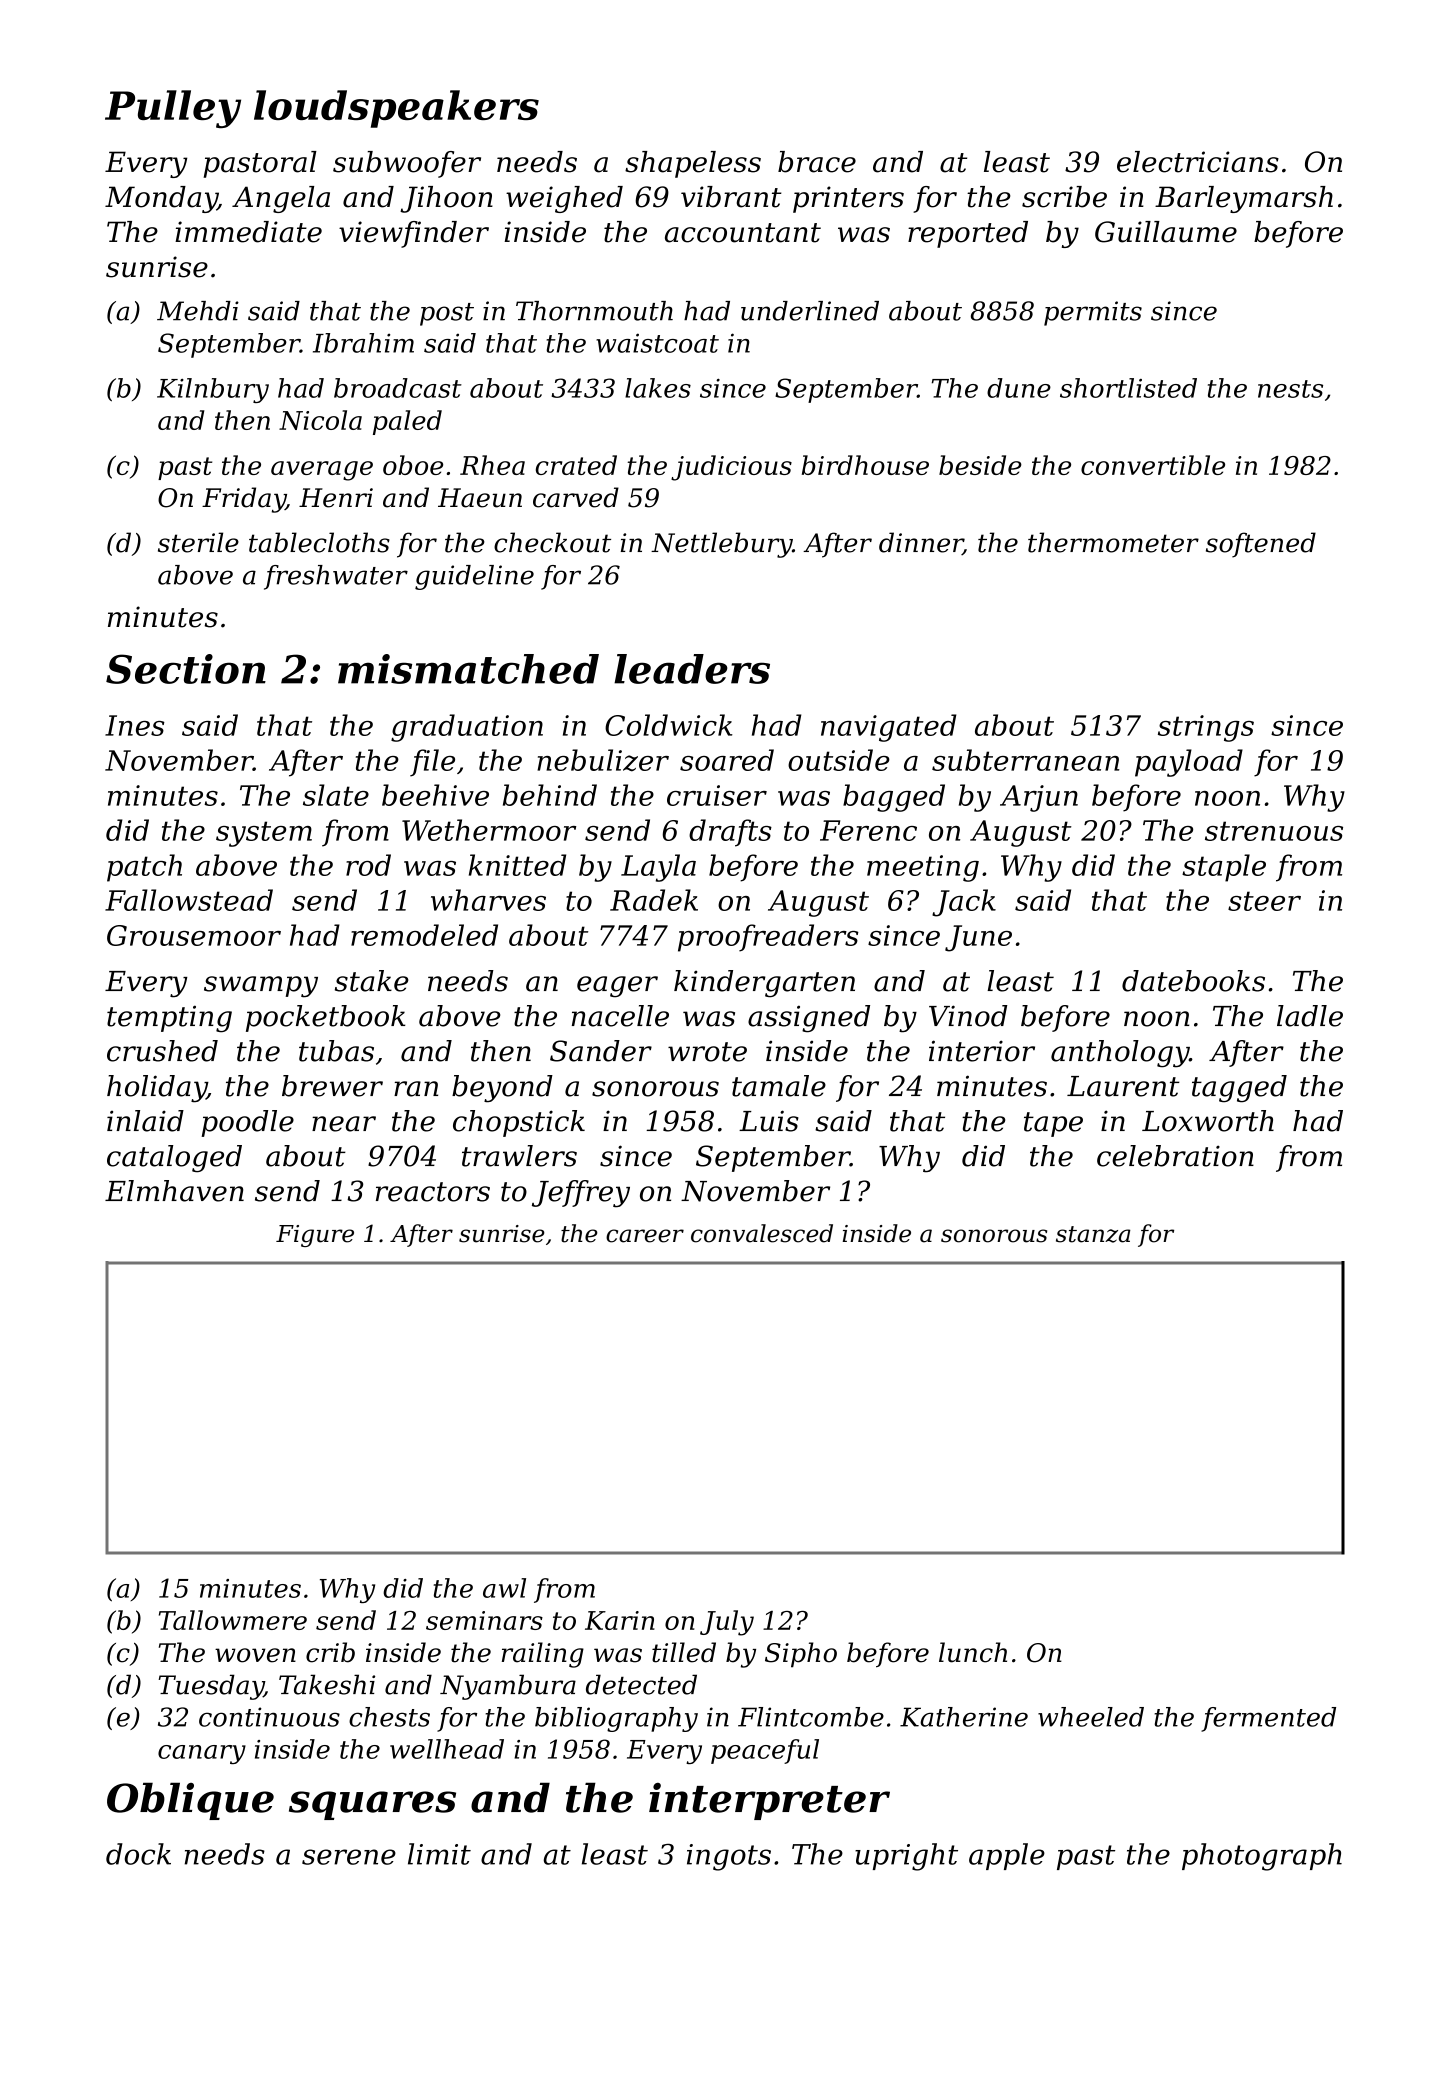 The image size is (1450, 2100). What do you see at coordinates (982, 1051) in the screenshot?
I see `interior` at bounding box center [982, 1051].
